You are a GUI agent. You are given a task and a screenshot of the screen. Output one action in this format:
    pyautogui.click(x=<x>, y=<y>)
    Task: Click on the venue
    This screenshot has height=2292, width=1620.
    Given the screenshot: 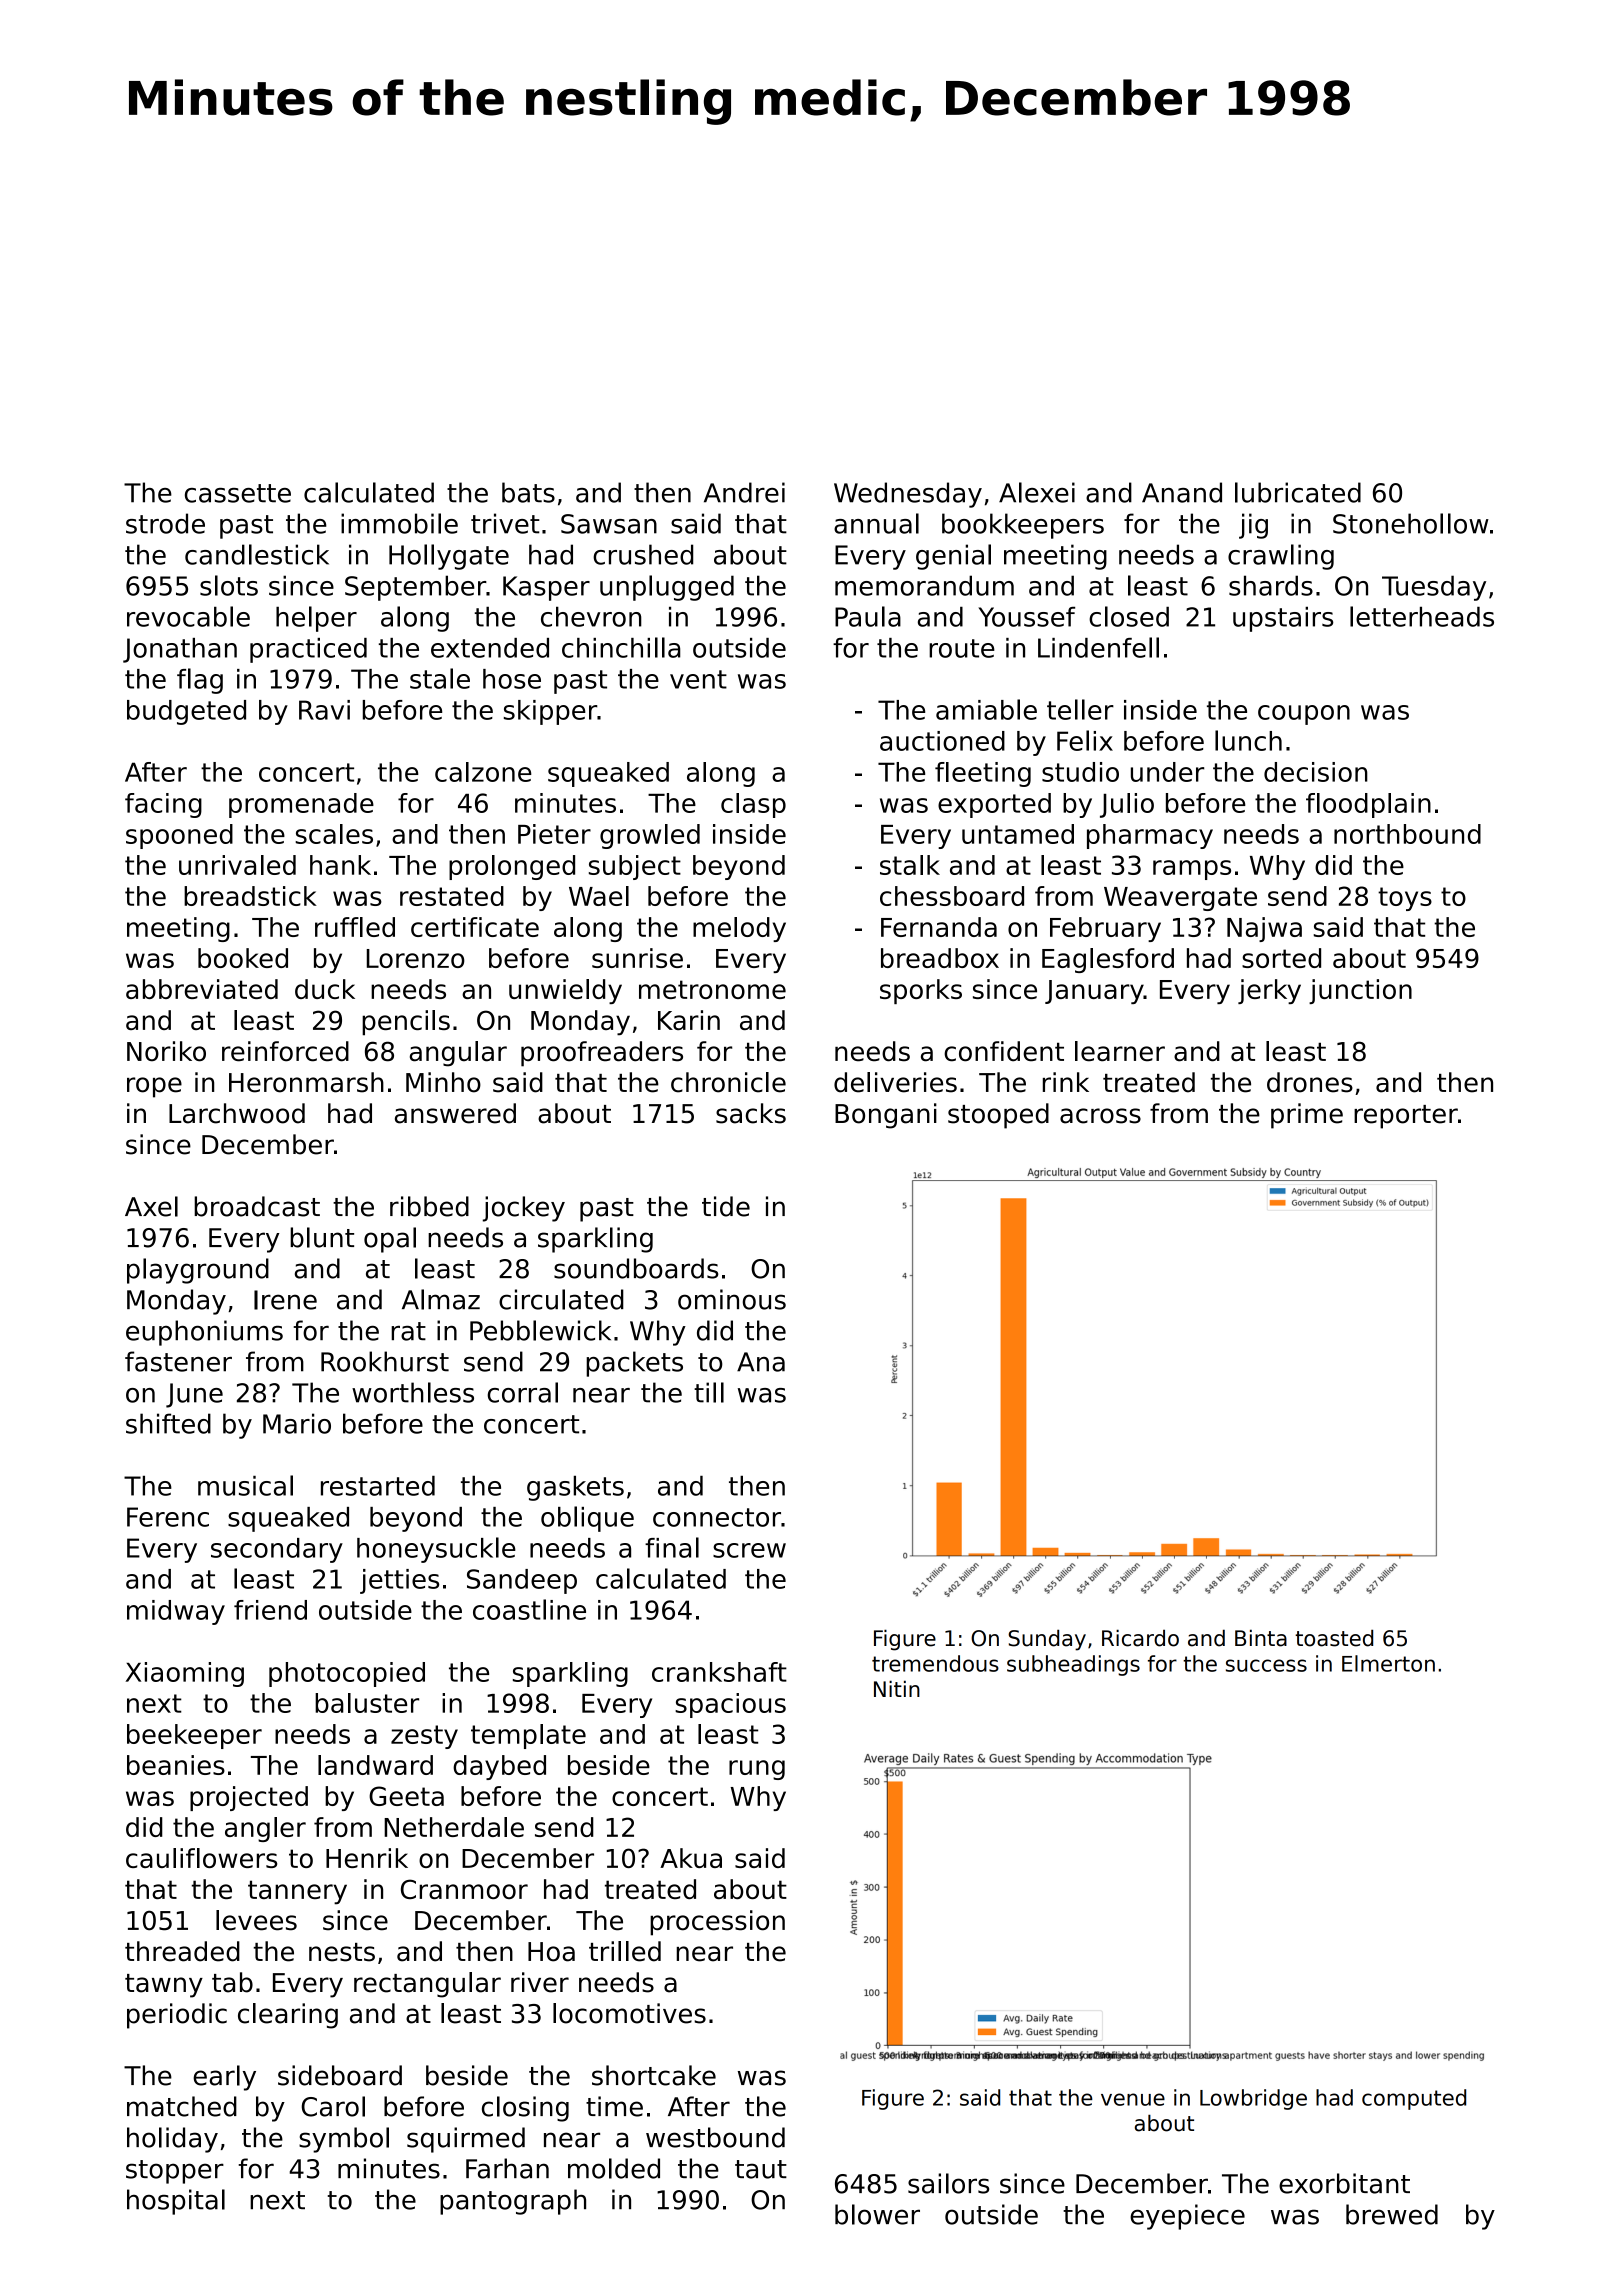 What is the action you would take?
    pyautogui.click(x=1133, y=2099)
